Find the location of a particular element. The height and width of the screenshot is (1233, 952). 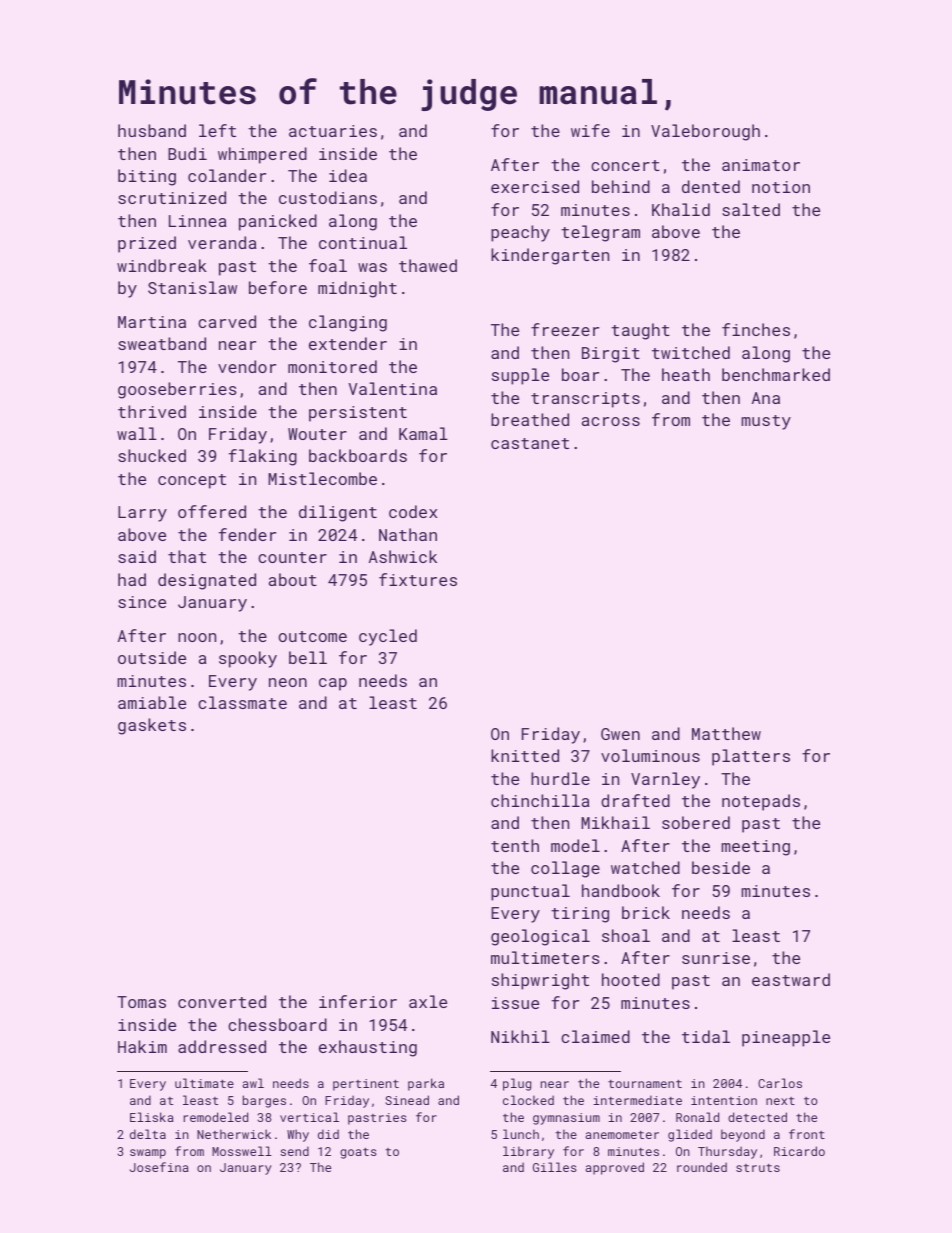

handbook is located at coordinates (621, 890).
